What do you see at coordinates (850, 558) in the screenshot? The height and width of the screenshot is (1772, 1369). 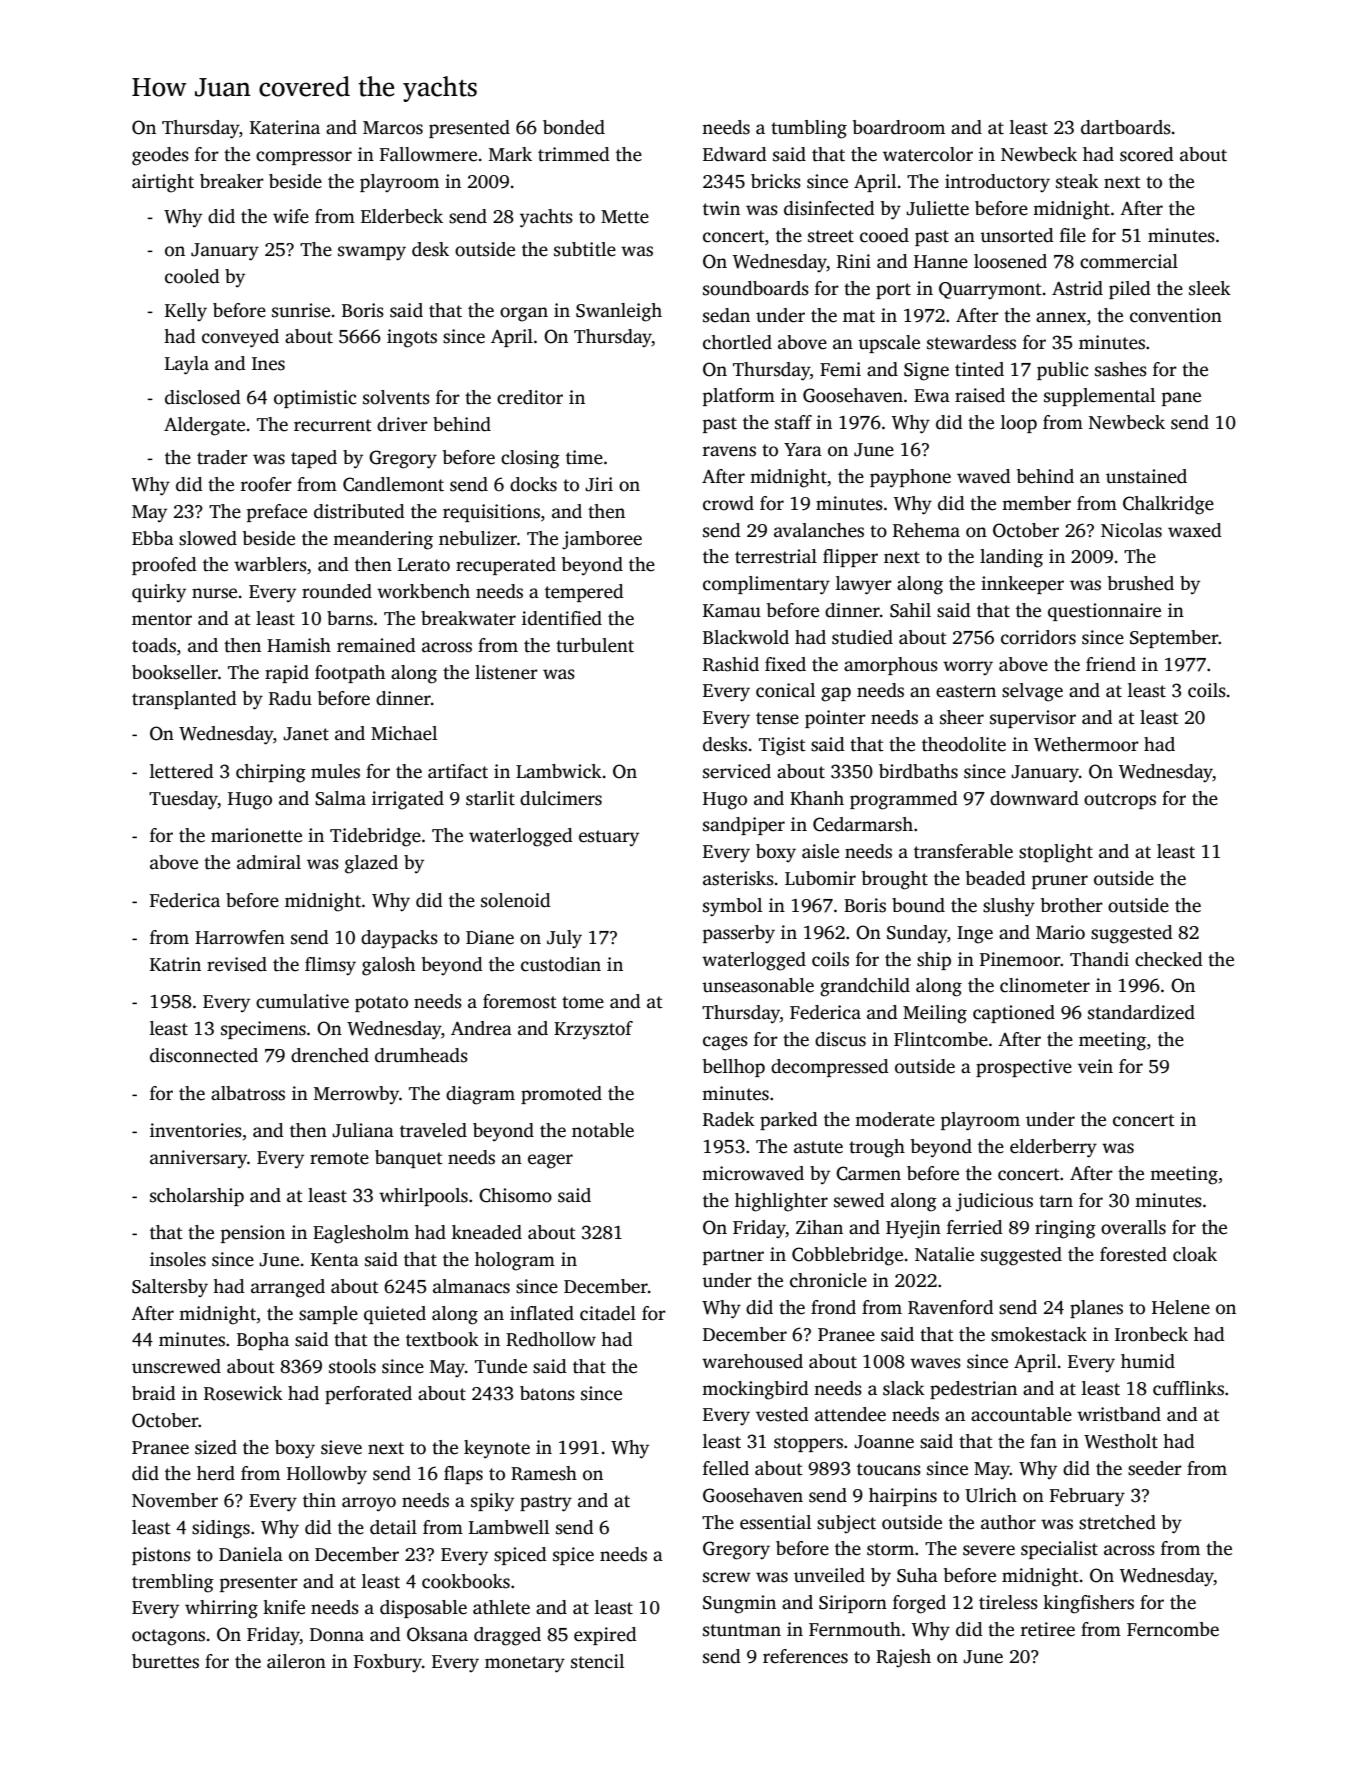 I see `flipper` at bounding box center [850, 558].
